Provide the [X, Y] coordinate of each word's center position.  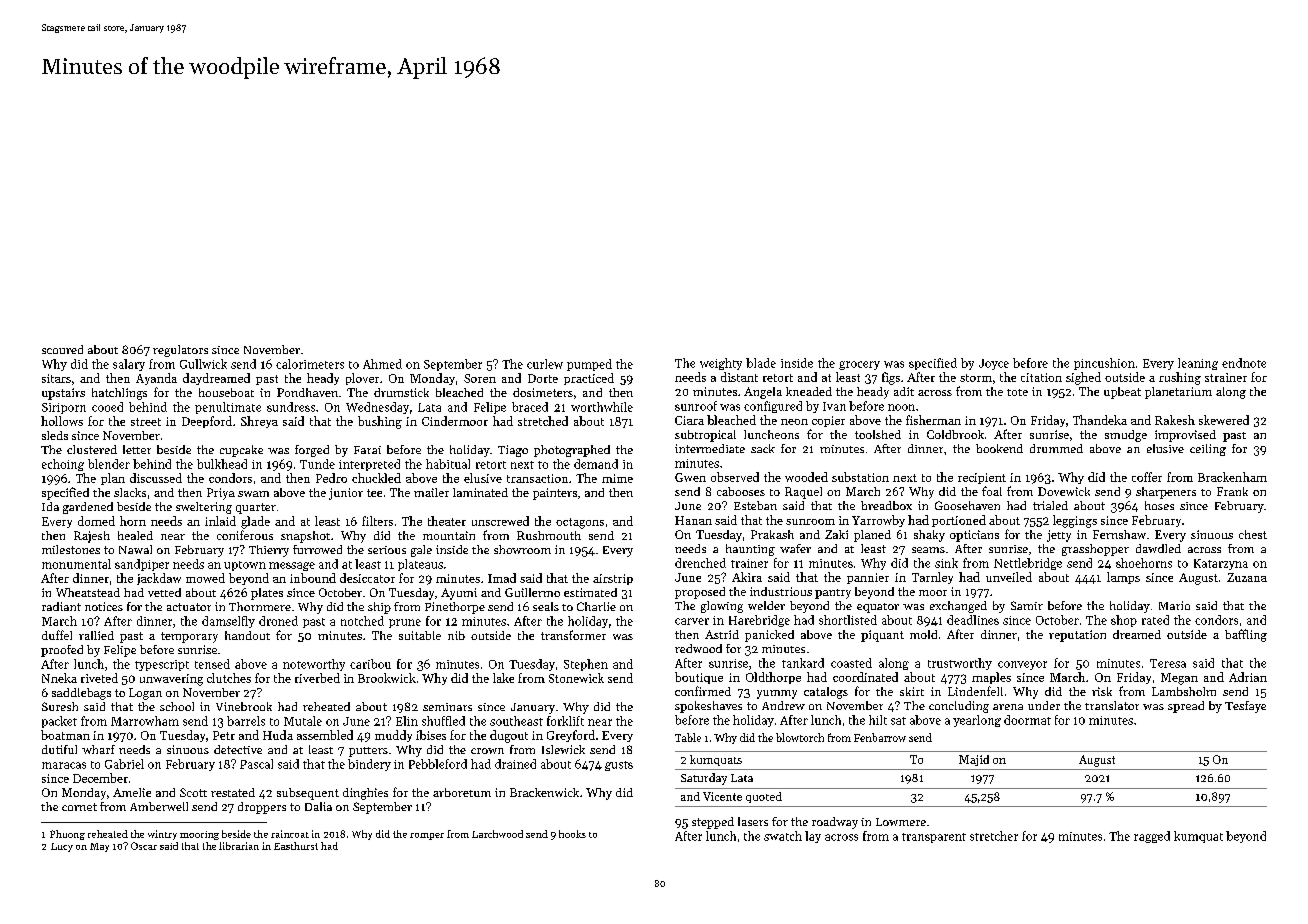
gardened [88, 508]
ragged [1152, 837]
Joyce [994, 364]
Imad [502, 578]
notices [104, 606]
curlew [545, 364]
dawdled [1158, 548]
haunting [750, 550]
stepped [713, 823]
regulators [180, 351]
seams [928, 550]
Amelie [132, 792]
